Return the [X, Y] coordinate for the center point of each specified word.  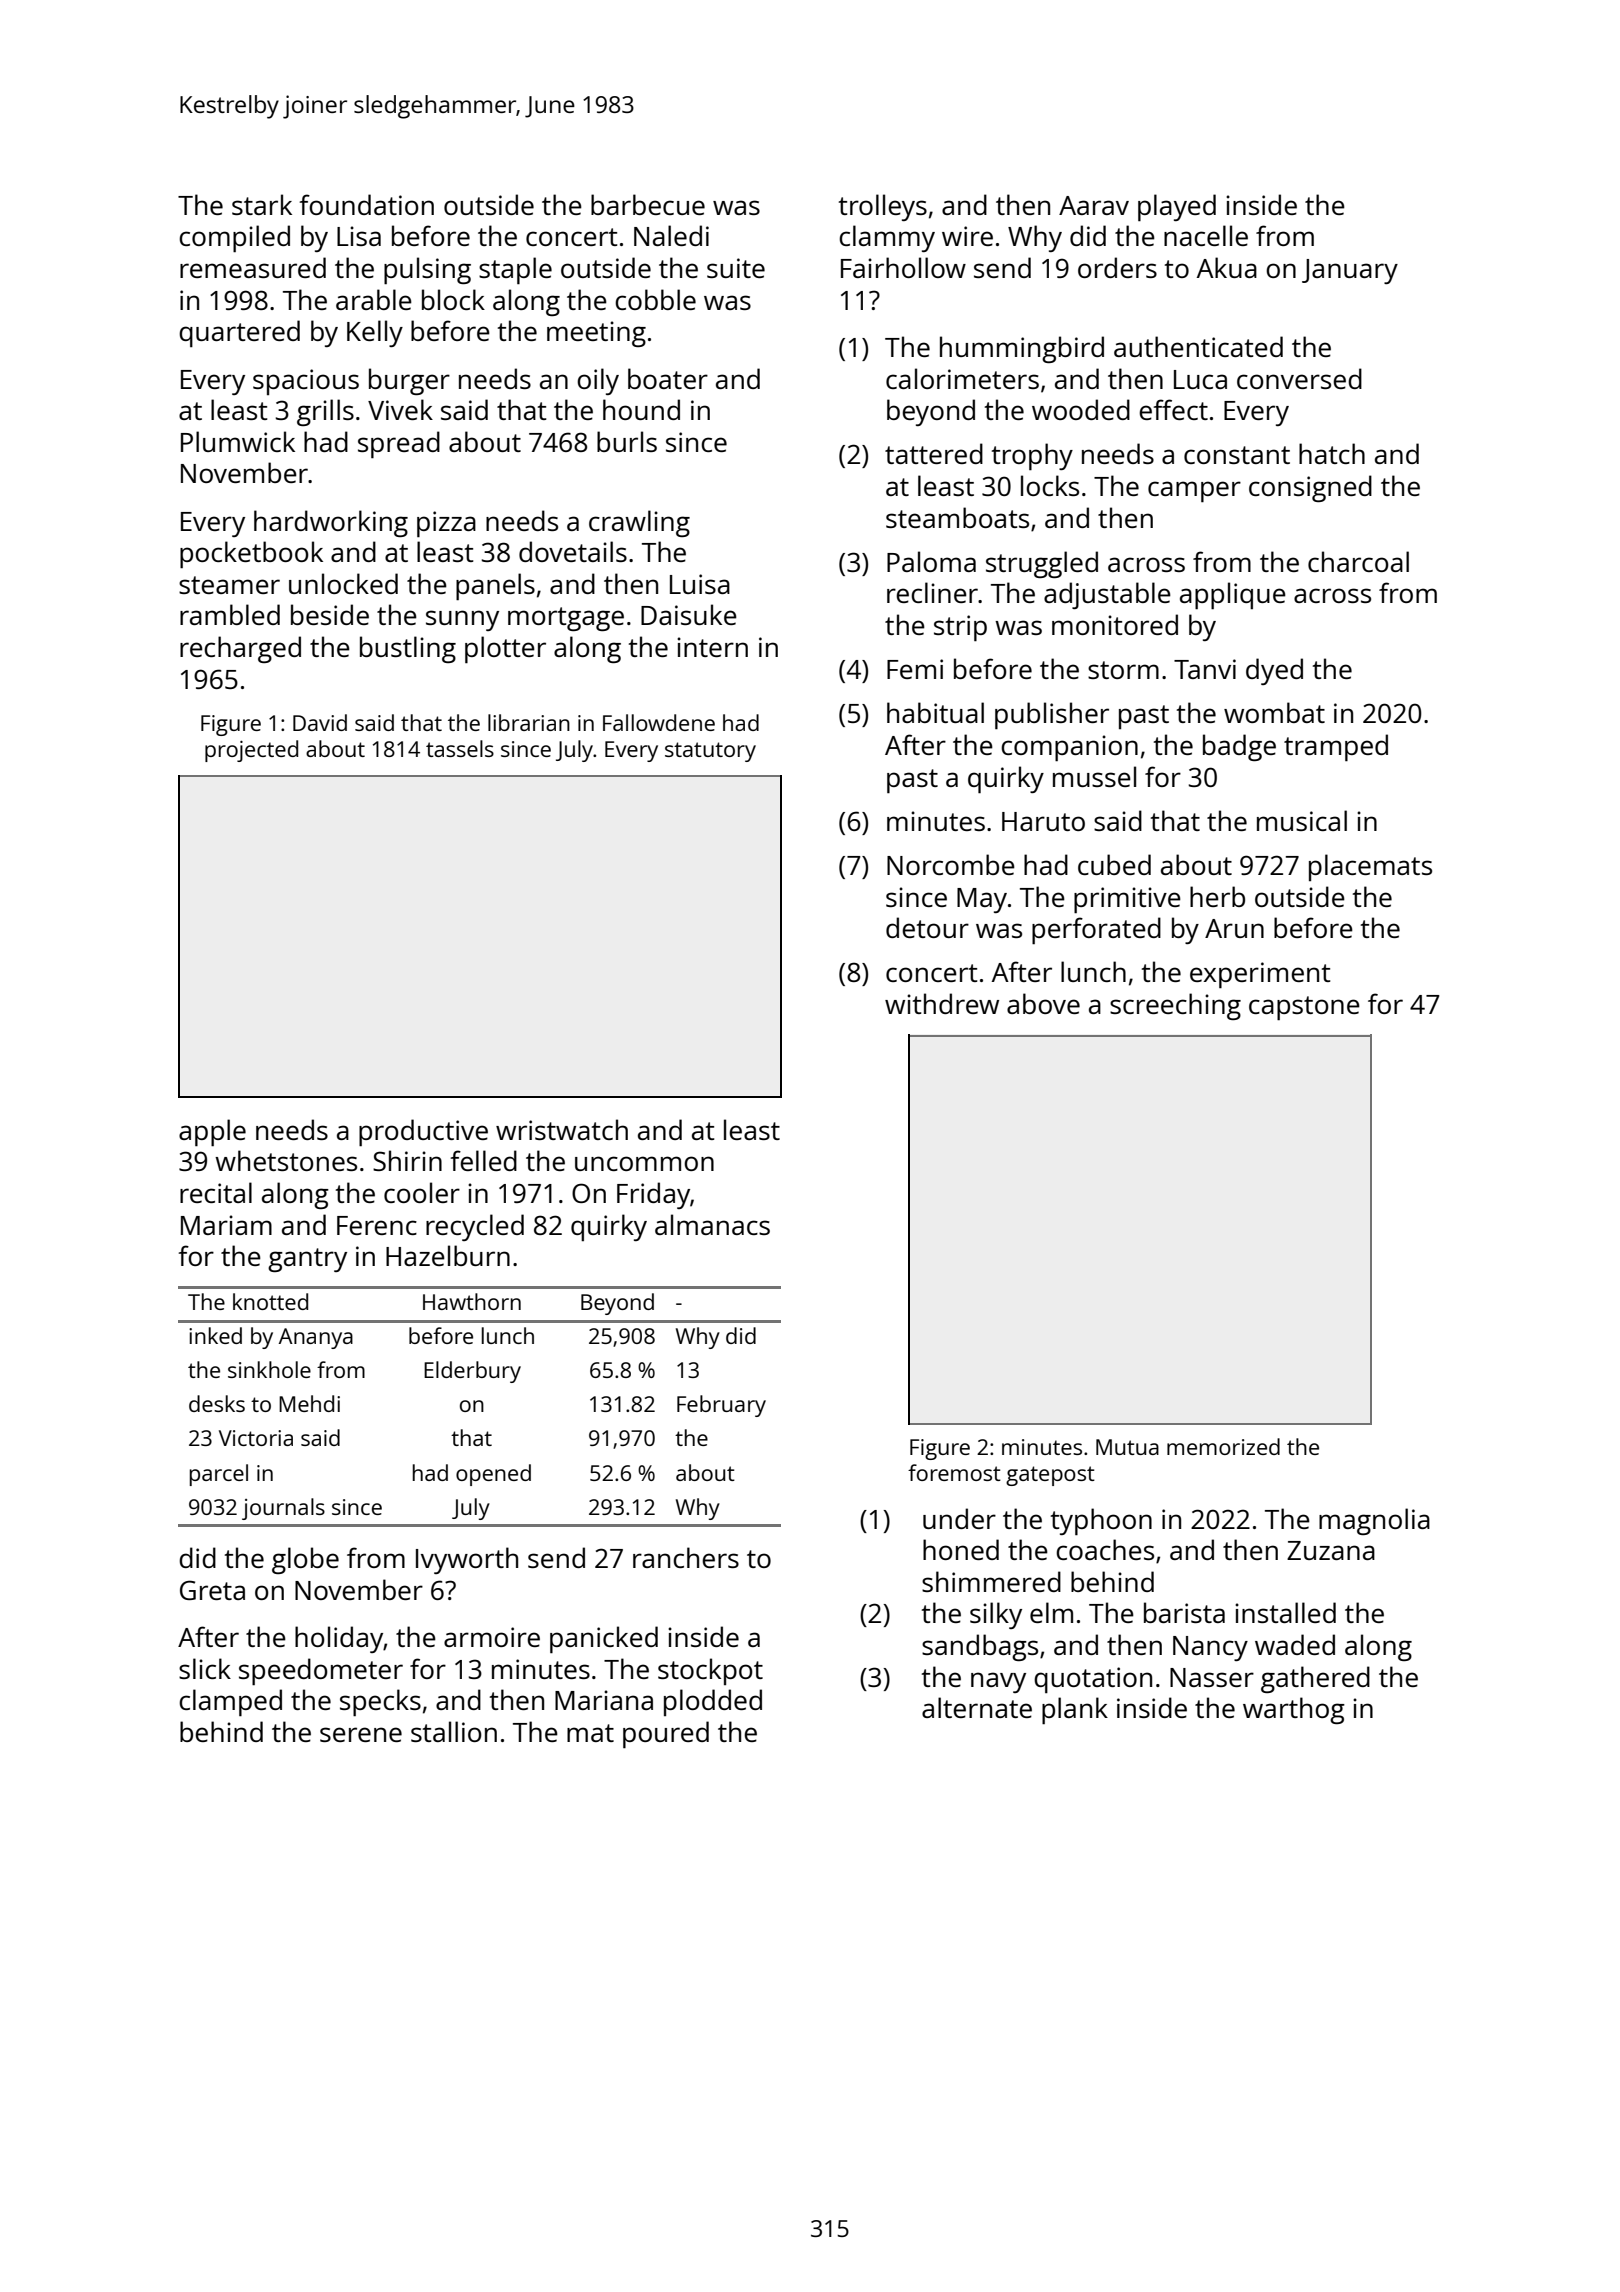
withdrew [942, 1003]
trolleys [883, 207]
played [1177, 207]
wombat [1274, 712]
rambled [230, 614]
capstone [1304, 1008]
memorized [1223, 1446]
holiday [339, 1639]
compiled [234, 238]
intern [712, 647]
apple [212, 1132]
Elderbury [472, 1372]
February [721, 1406]
